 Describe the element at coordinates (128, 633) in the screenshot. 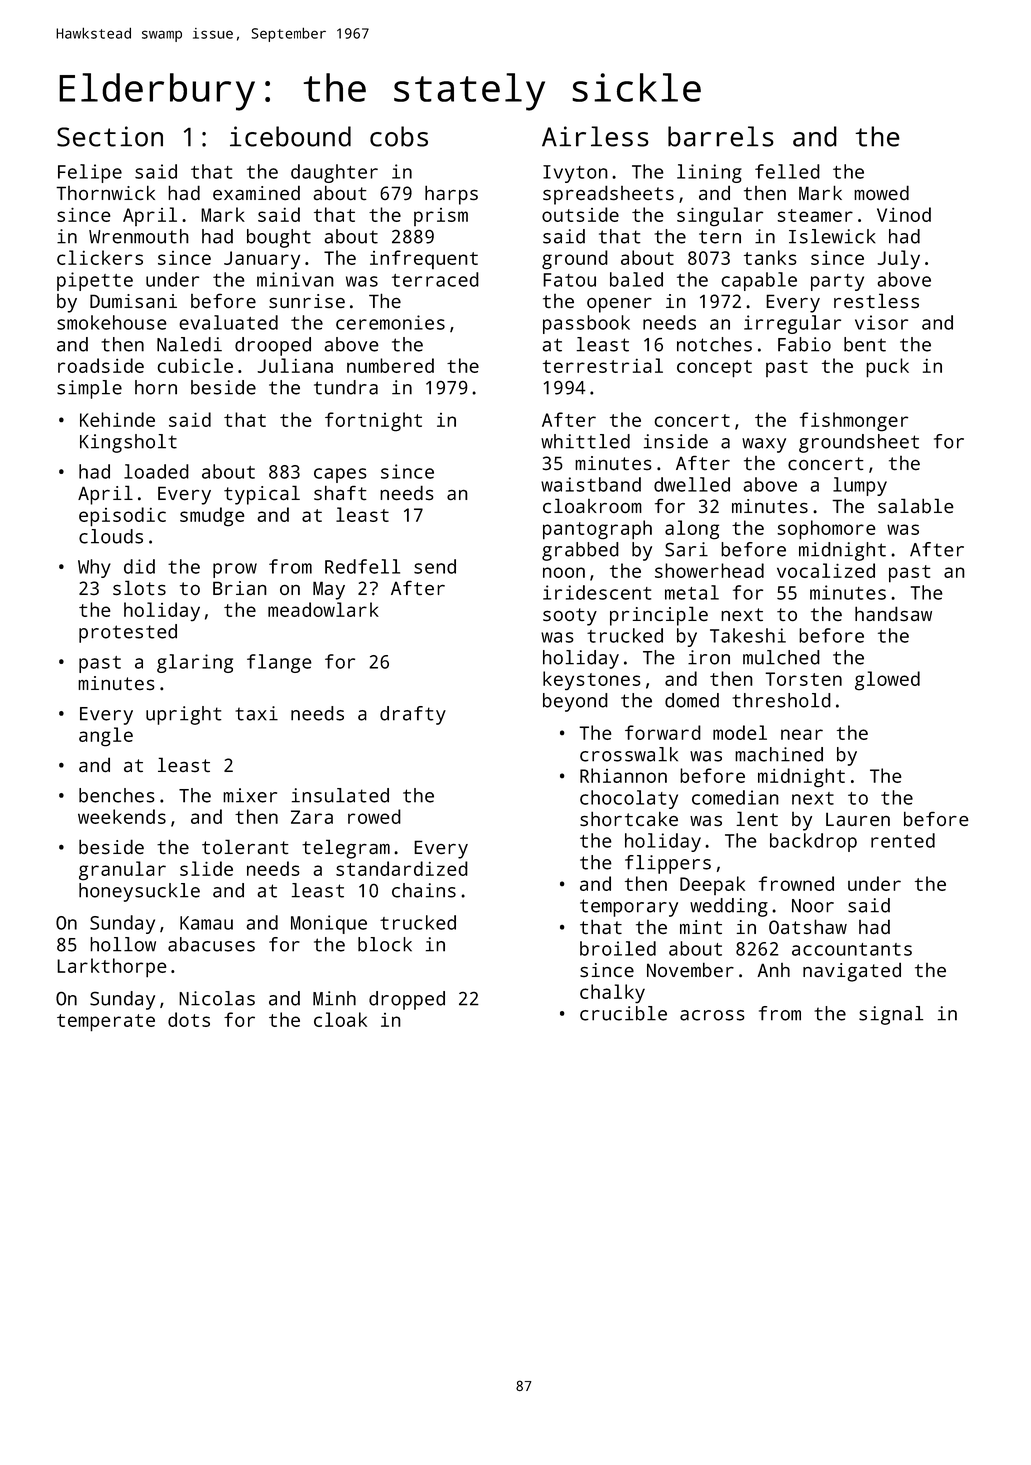

I see `protested` at that location.
